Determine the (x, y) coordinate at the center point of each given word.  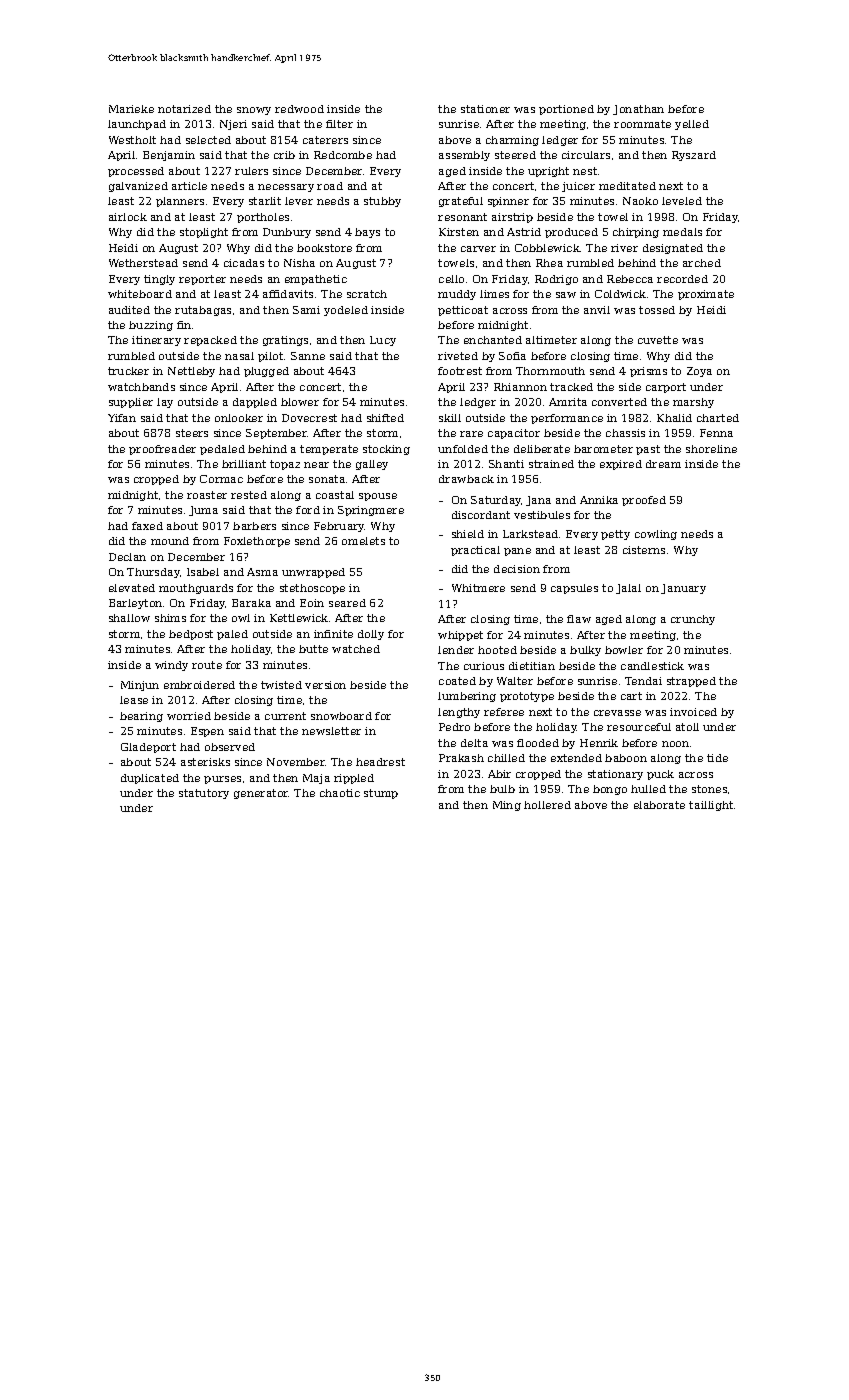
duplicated (150, 779)
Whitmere (478, 588)
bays (367, 233)
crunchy (693, 620)
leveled (682, 201)
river (624, 248)
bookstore (324, 248)
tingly (159, 280)
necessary (286, 188)
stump (381, 794)
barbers (254, 526)
